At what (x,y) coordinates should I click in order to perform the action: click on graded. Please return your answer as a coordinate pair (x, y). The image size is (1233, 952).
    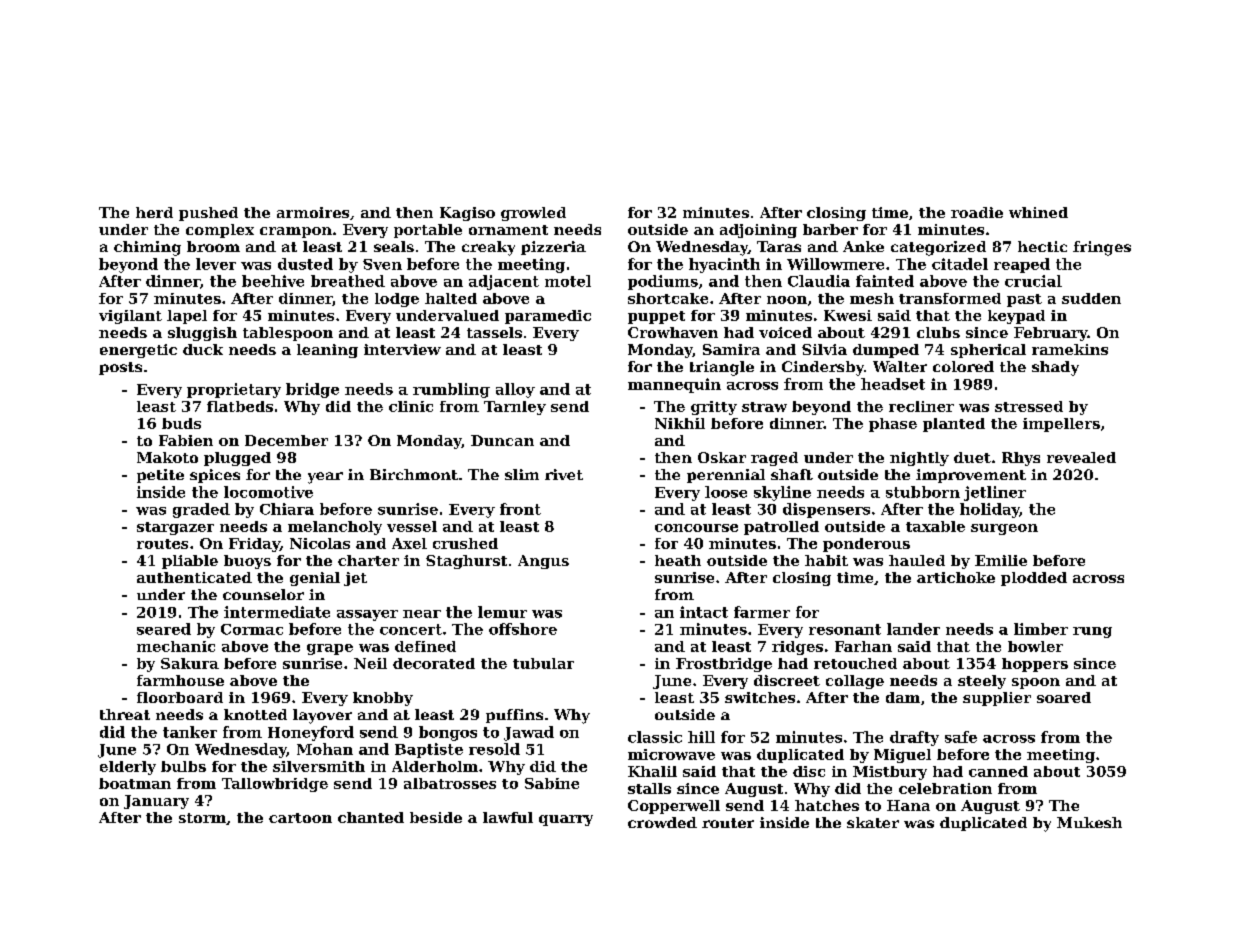
    Looking at the image, I should click on (201, 510).
